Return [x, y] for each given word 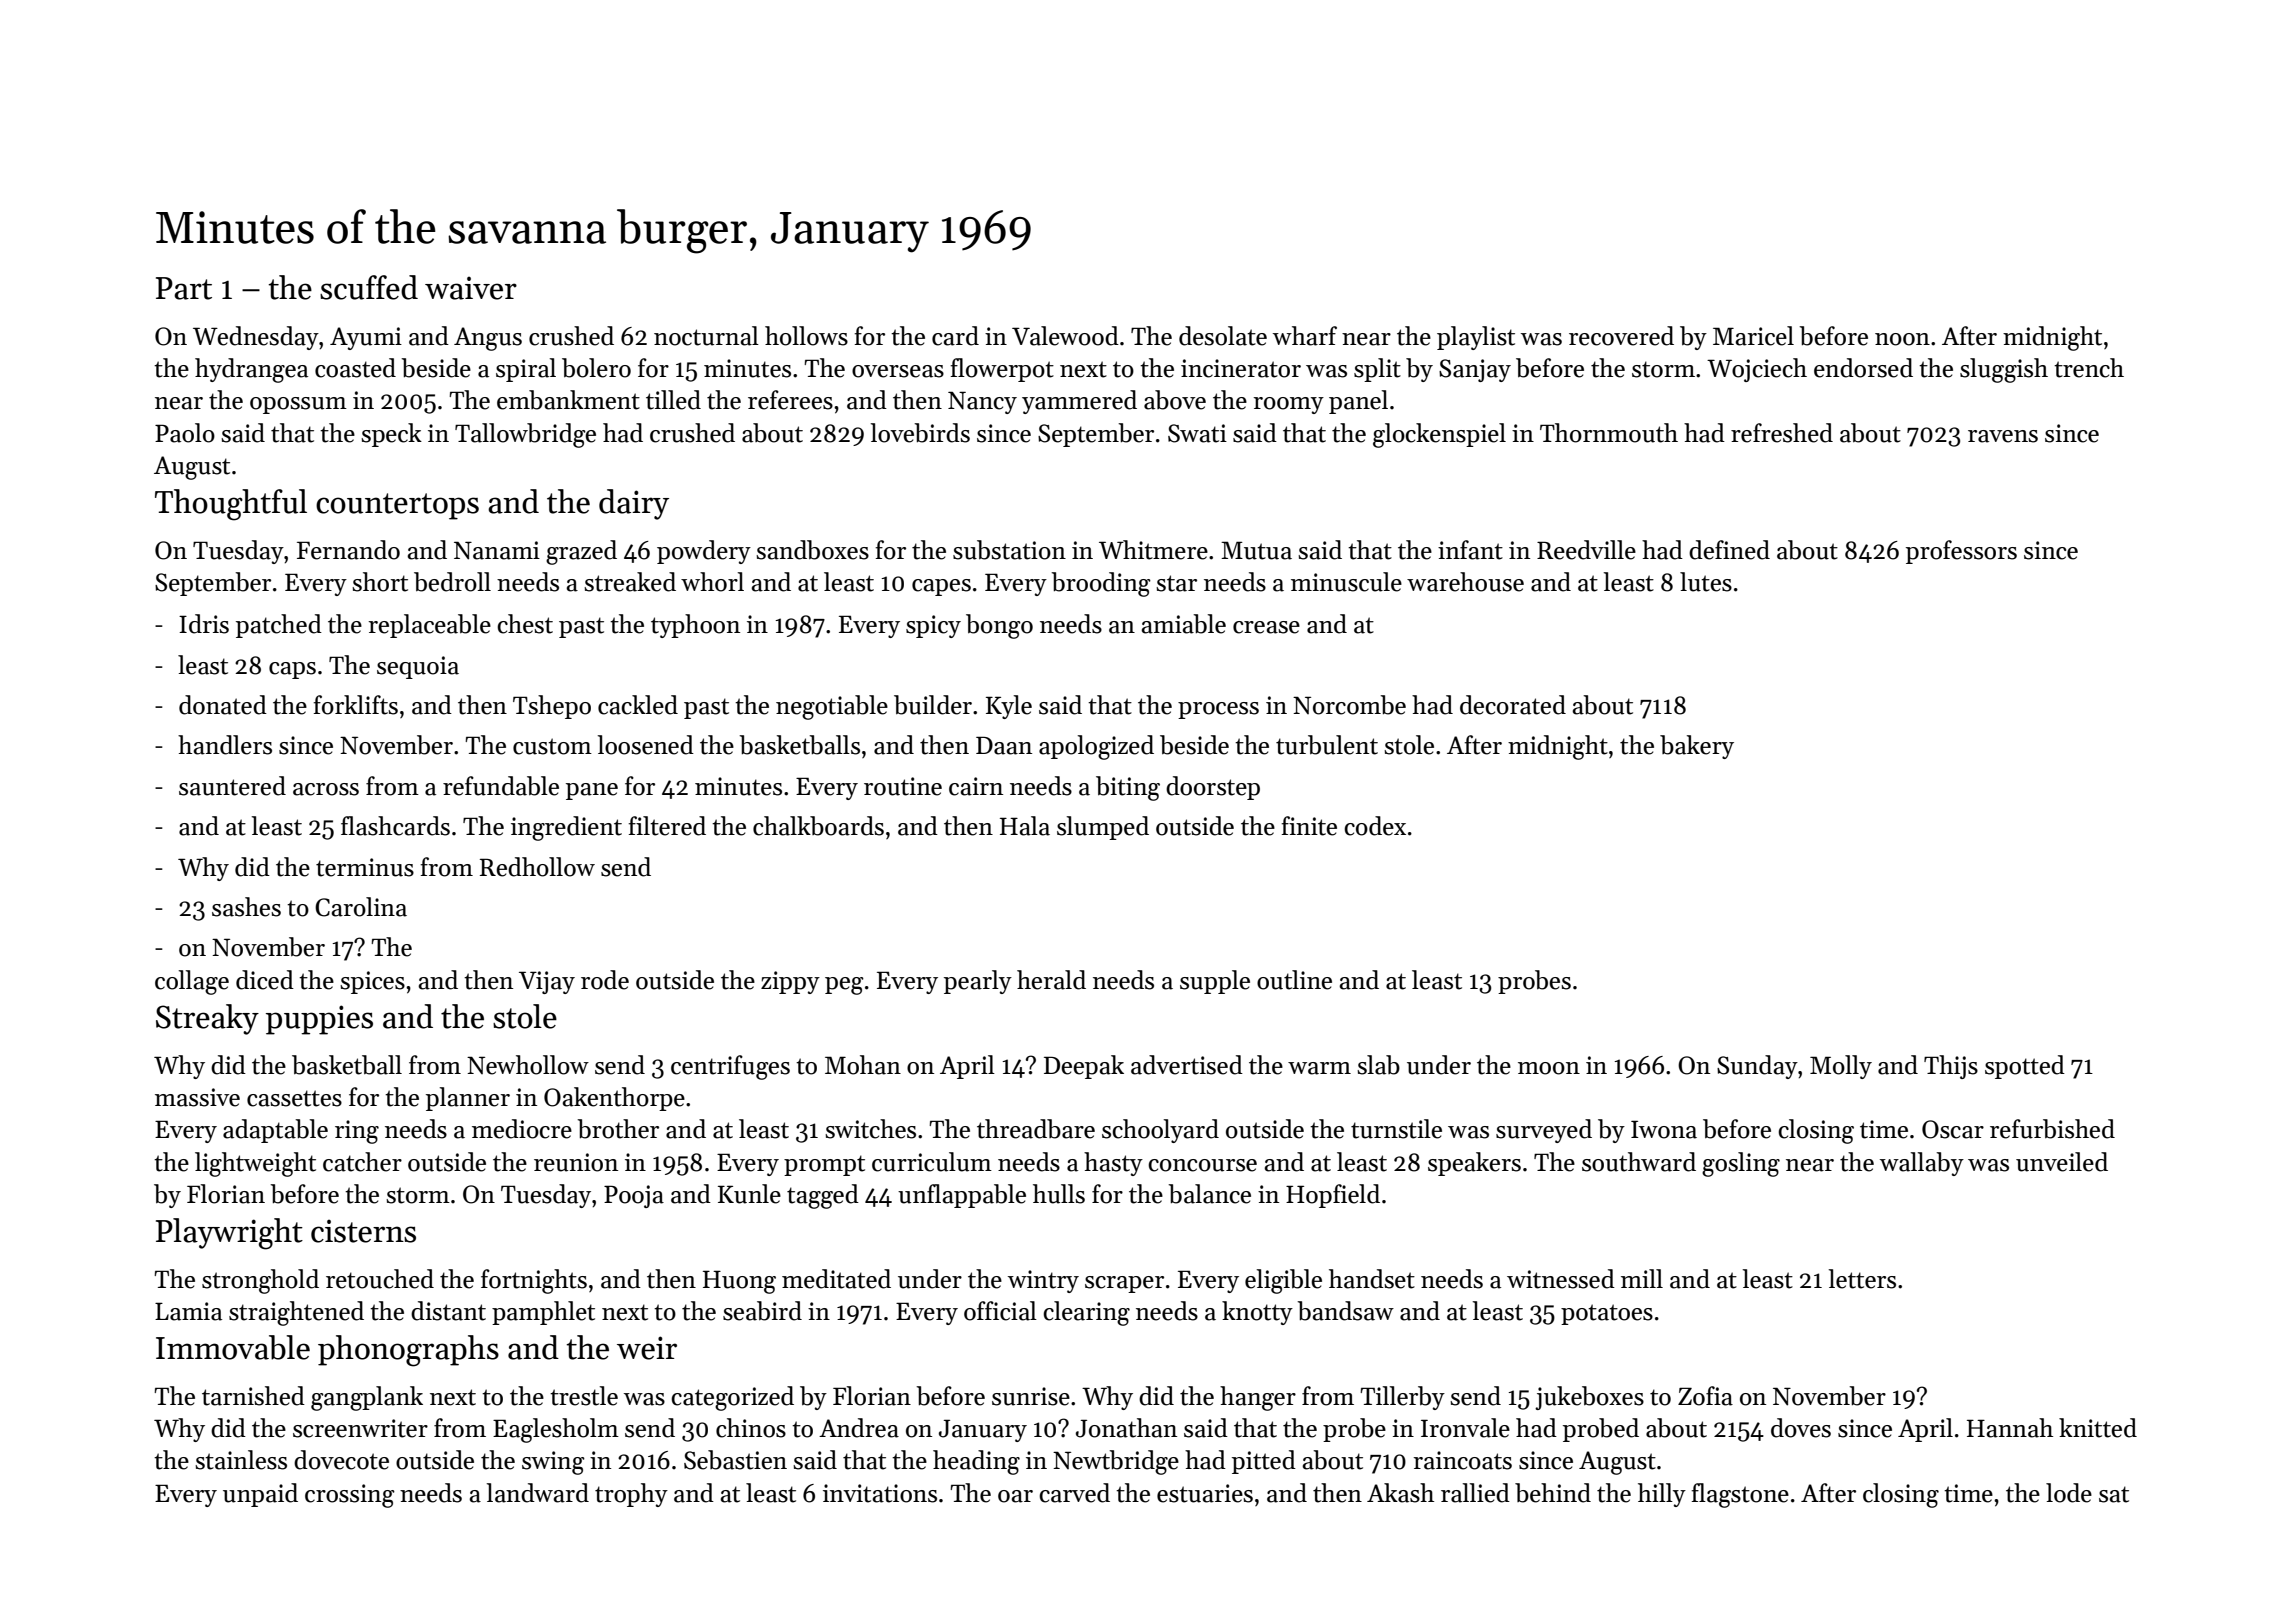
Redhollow [537, 867]
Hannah [2010, 1428]
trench [2089, 368]
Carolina [361, 907]
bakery [1697, 747]
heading [976, 1462]
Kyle [1009, 707]
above [1175, 400]
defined [1729, 550]
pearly [978, 982]
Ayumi [366, 338]
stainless [241, 1460]
